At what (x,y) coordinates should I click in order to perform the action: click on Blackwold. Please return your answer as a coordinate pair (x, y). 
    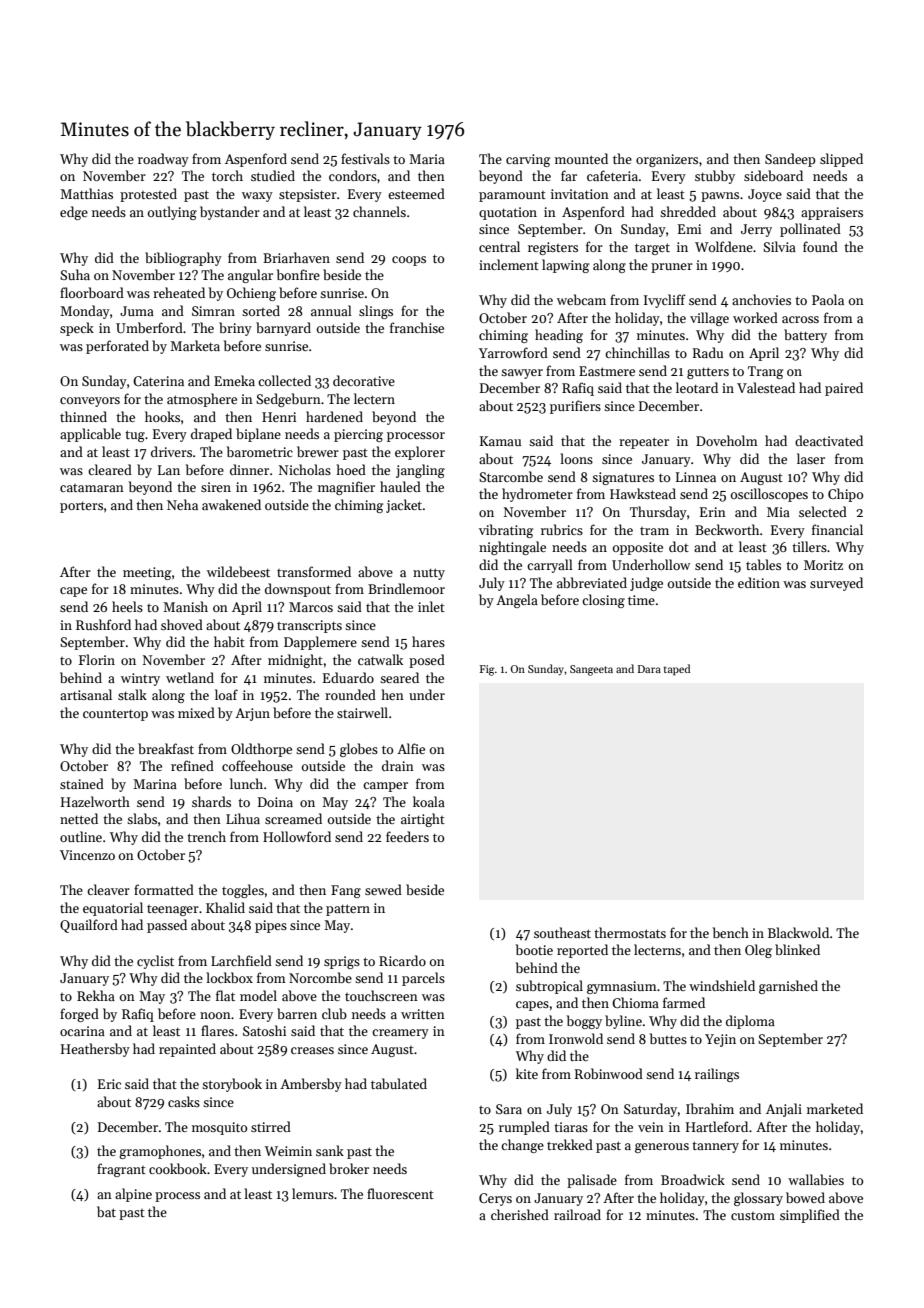
    Looking at the image, I should click on (798, 932).
